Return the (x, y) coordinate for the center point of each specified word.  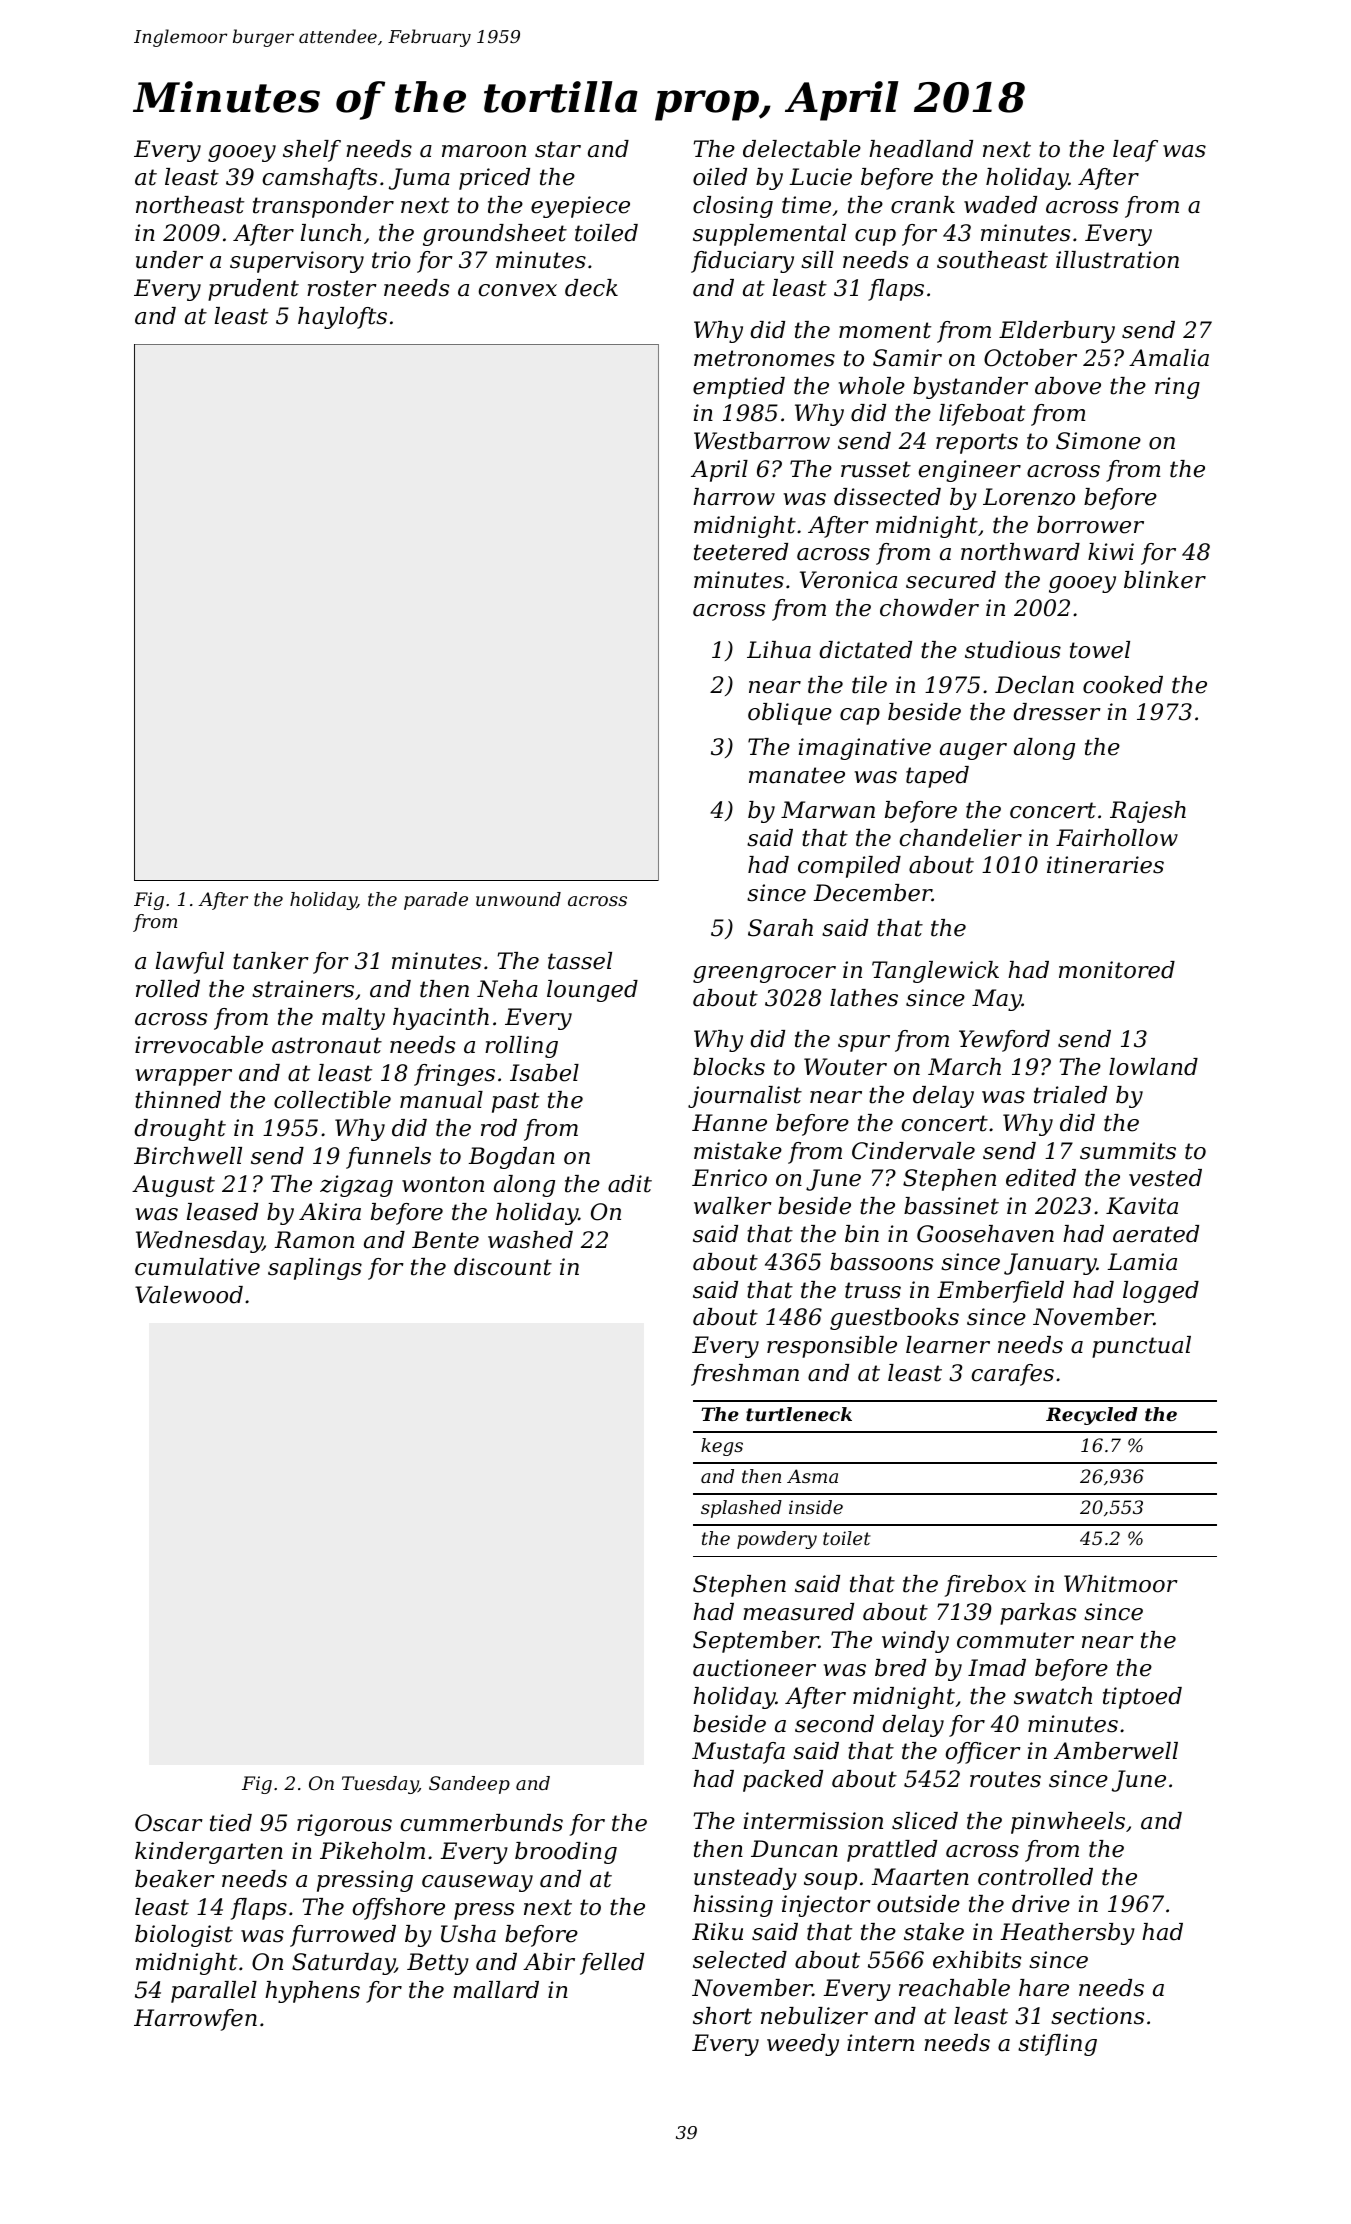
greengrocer (764, 974)
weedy (803, 2045)
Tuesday (380, 1785)
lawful (190, 963)
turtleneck (799, 1414)
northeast (190, 205)
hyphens (312, 1992)
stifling (1057, 2045)
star (558, 149)
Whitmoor (1121, 1584)
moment (885, 330)
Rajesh (1148, 812)
